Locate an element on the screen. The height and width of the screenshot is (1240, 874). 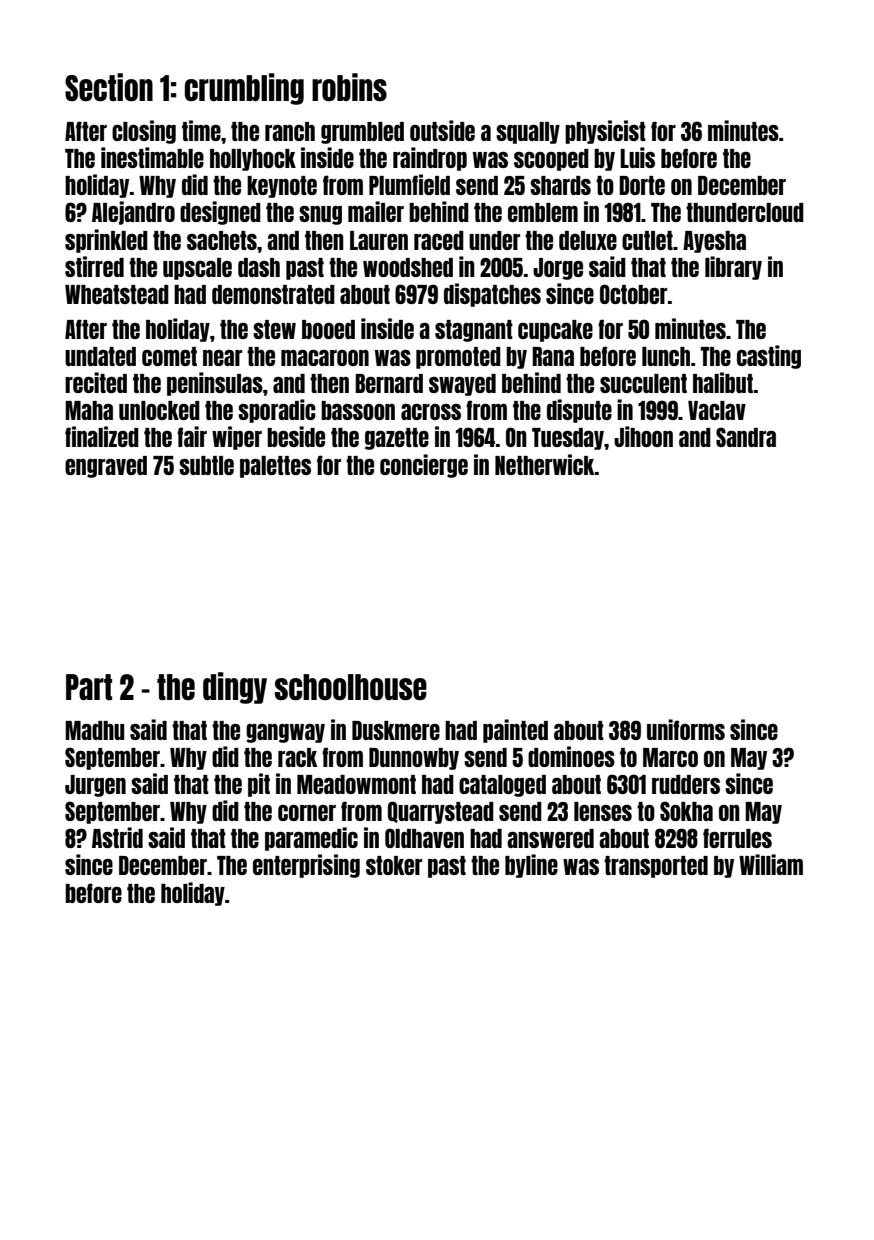
rudders is located at coordinates (686, 784).
